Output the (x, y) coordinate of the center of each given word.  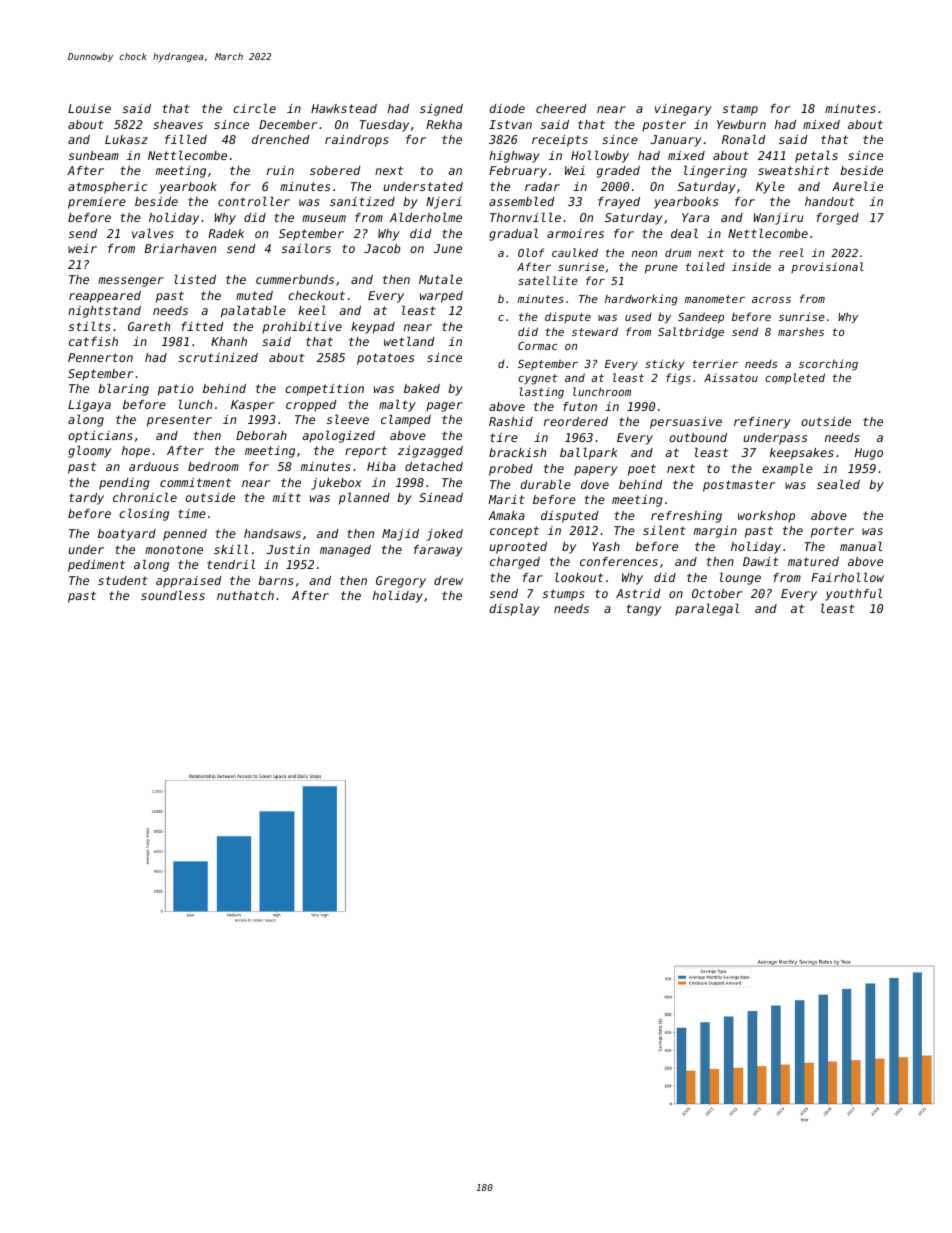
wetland (409, 341)
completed (795, 379)
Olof (531, 252)
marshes (801, 331)
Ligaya (89, 406)
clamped (406, 421)
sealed (838, 484)
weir (82, 248)
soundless (173, 595)
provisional (827, 267)
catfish (93, 341)
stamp (740, 110)
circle (254, 108)
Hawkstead (344, 108)
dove (595, 484)
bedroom (213, 466)
